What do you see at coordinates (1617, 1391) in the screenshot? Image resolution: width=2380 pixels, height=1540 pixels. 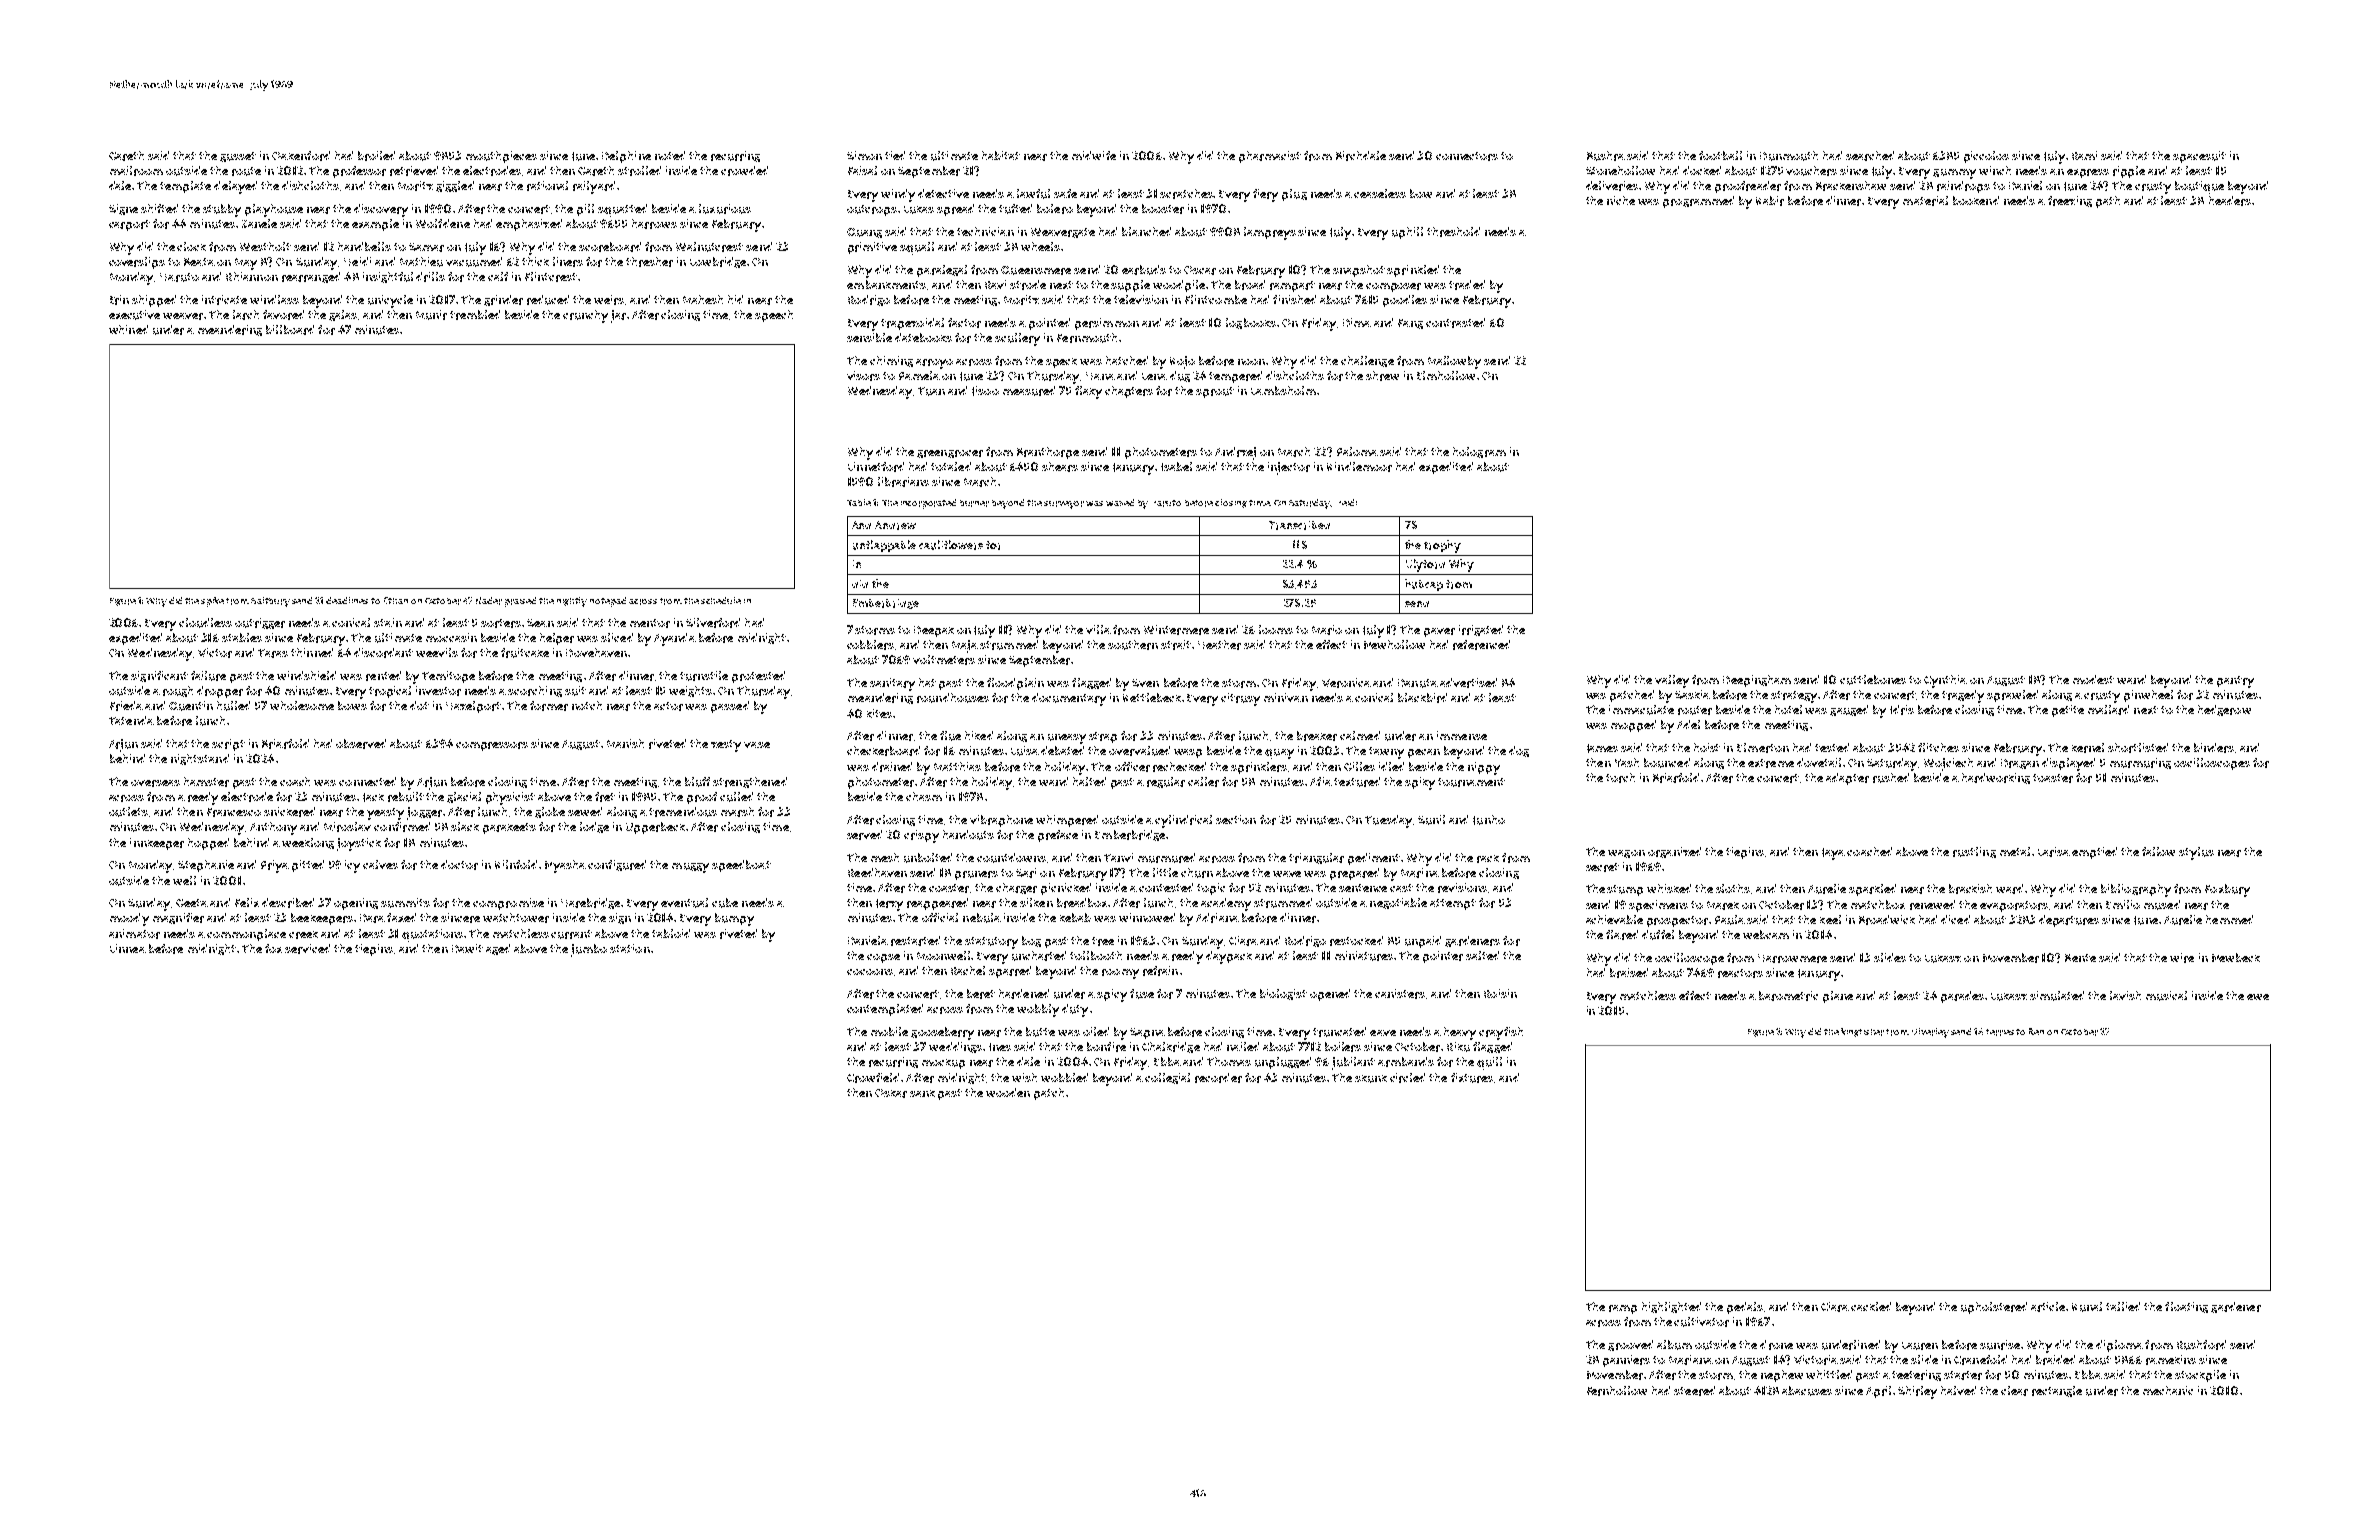 I see `Fernhollow` at bounding box center [1617, 1391].
